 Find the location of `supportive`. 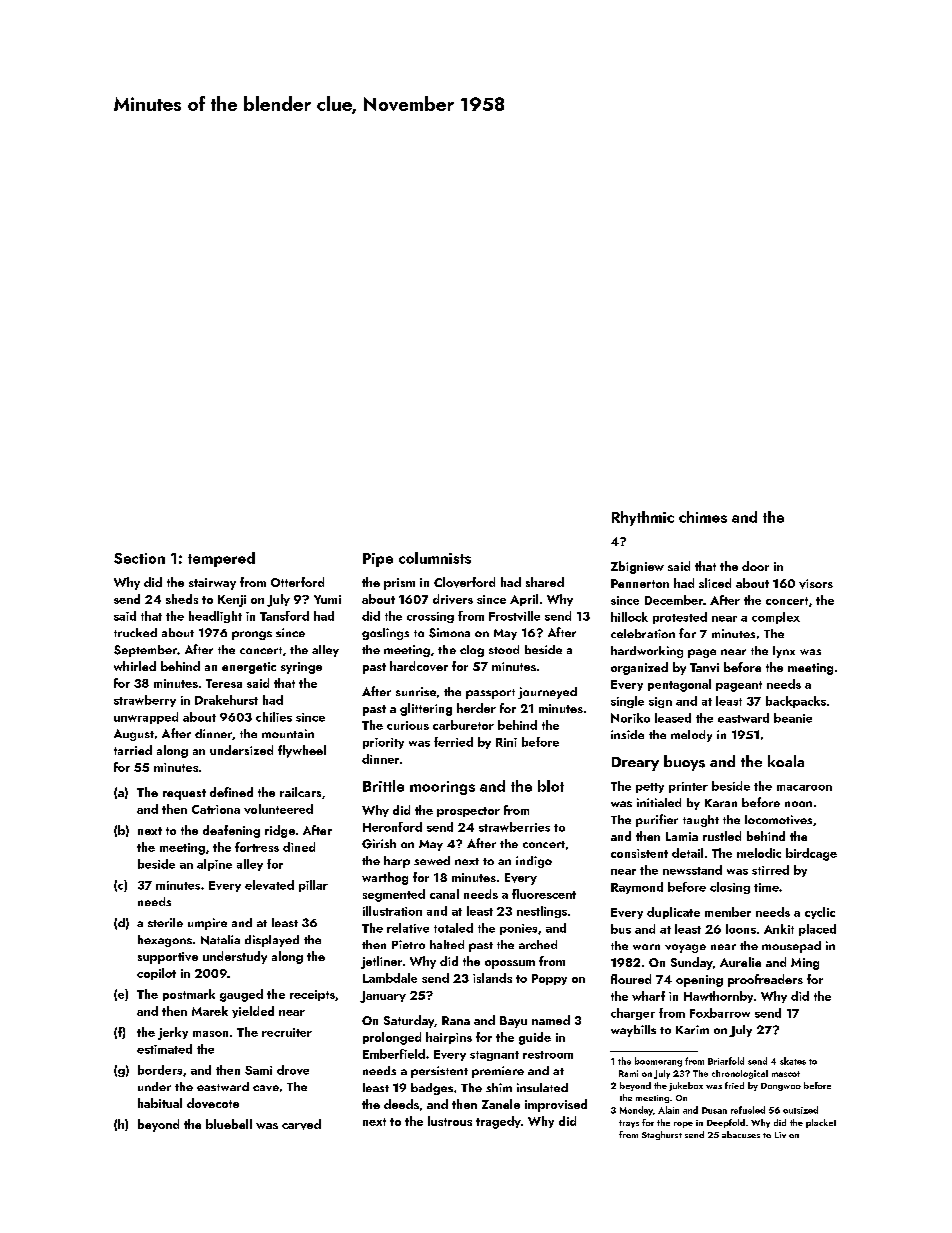

supportive is located at coordinates (168, 958).
